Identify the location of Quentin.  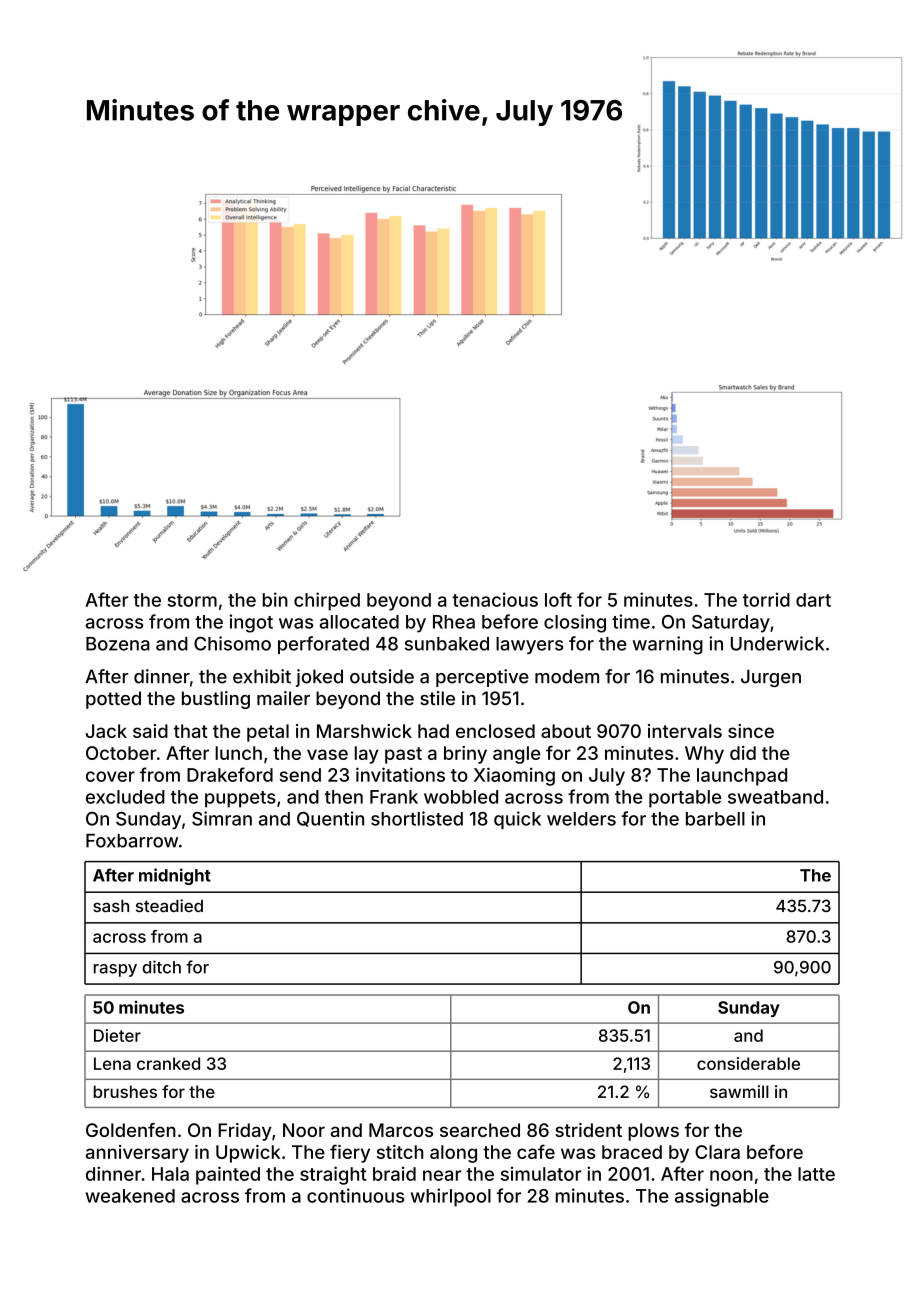
(330, 819).
